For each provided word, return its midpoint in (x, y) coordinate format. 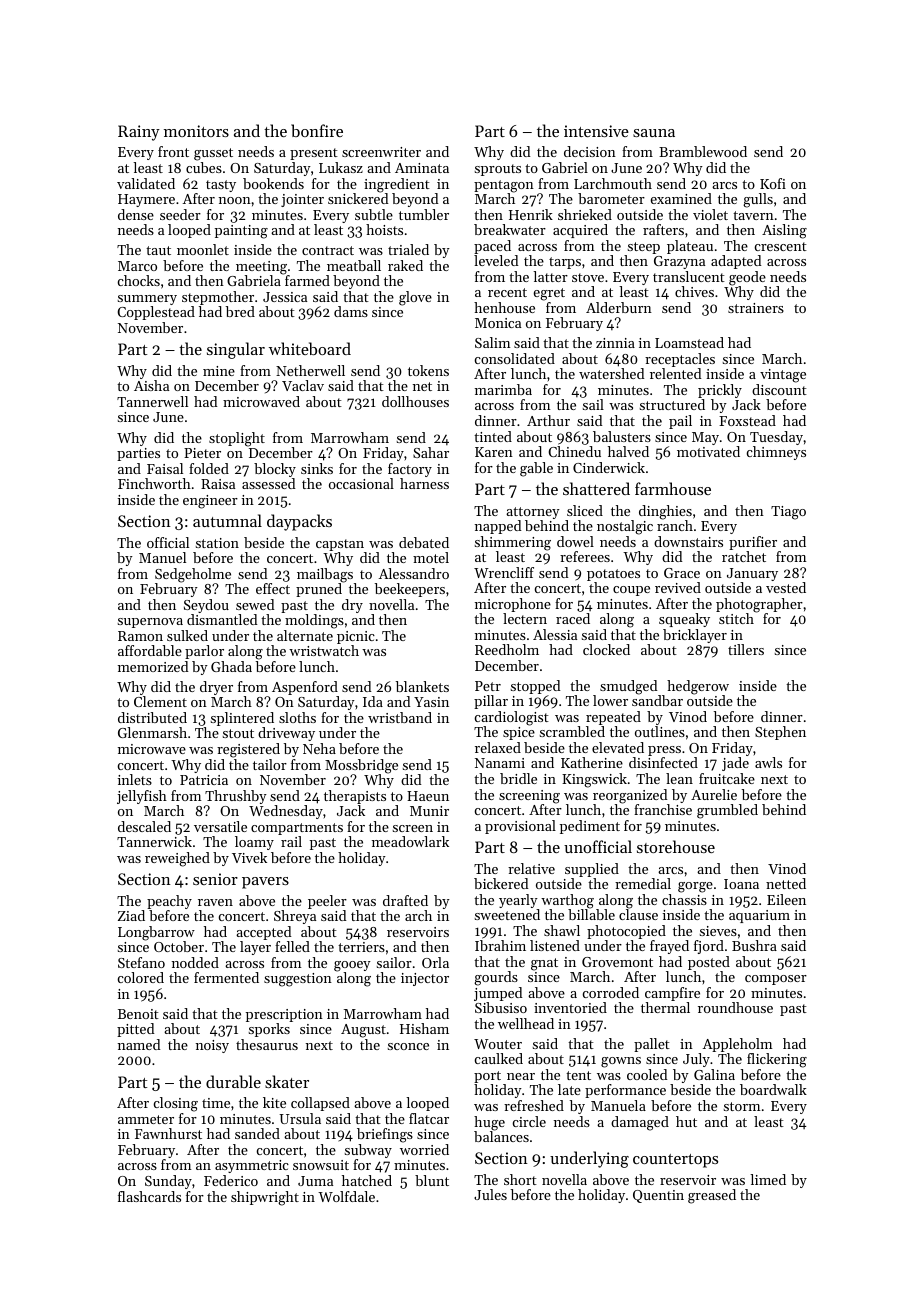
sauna (654, 133)
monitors (196, 131)
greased (712, 1196)
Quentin (658, 1196)
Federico (231, 1180)
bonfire (317, 130)
